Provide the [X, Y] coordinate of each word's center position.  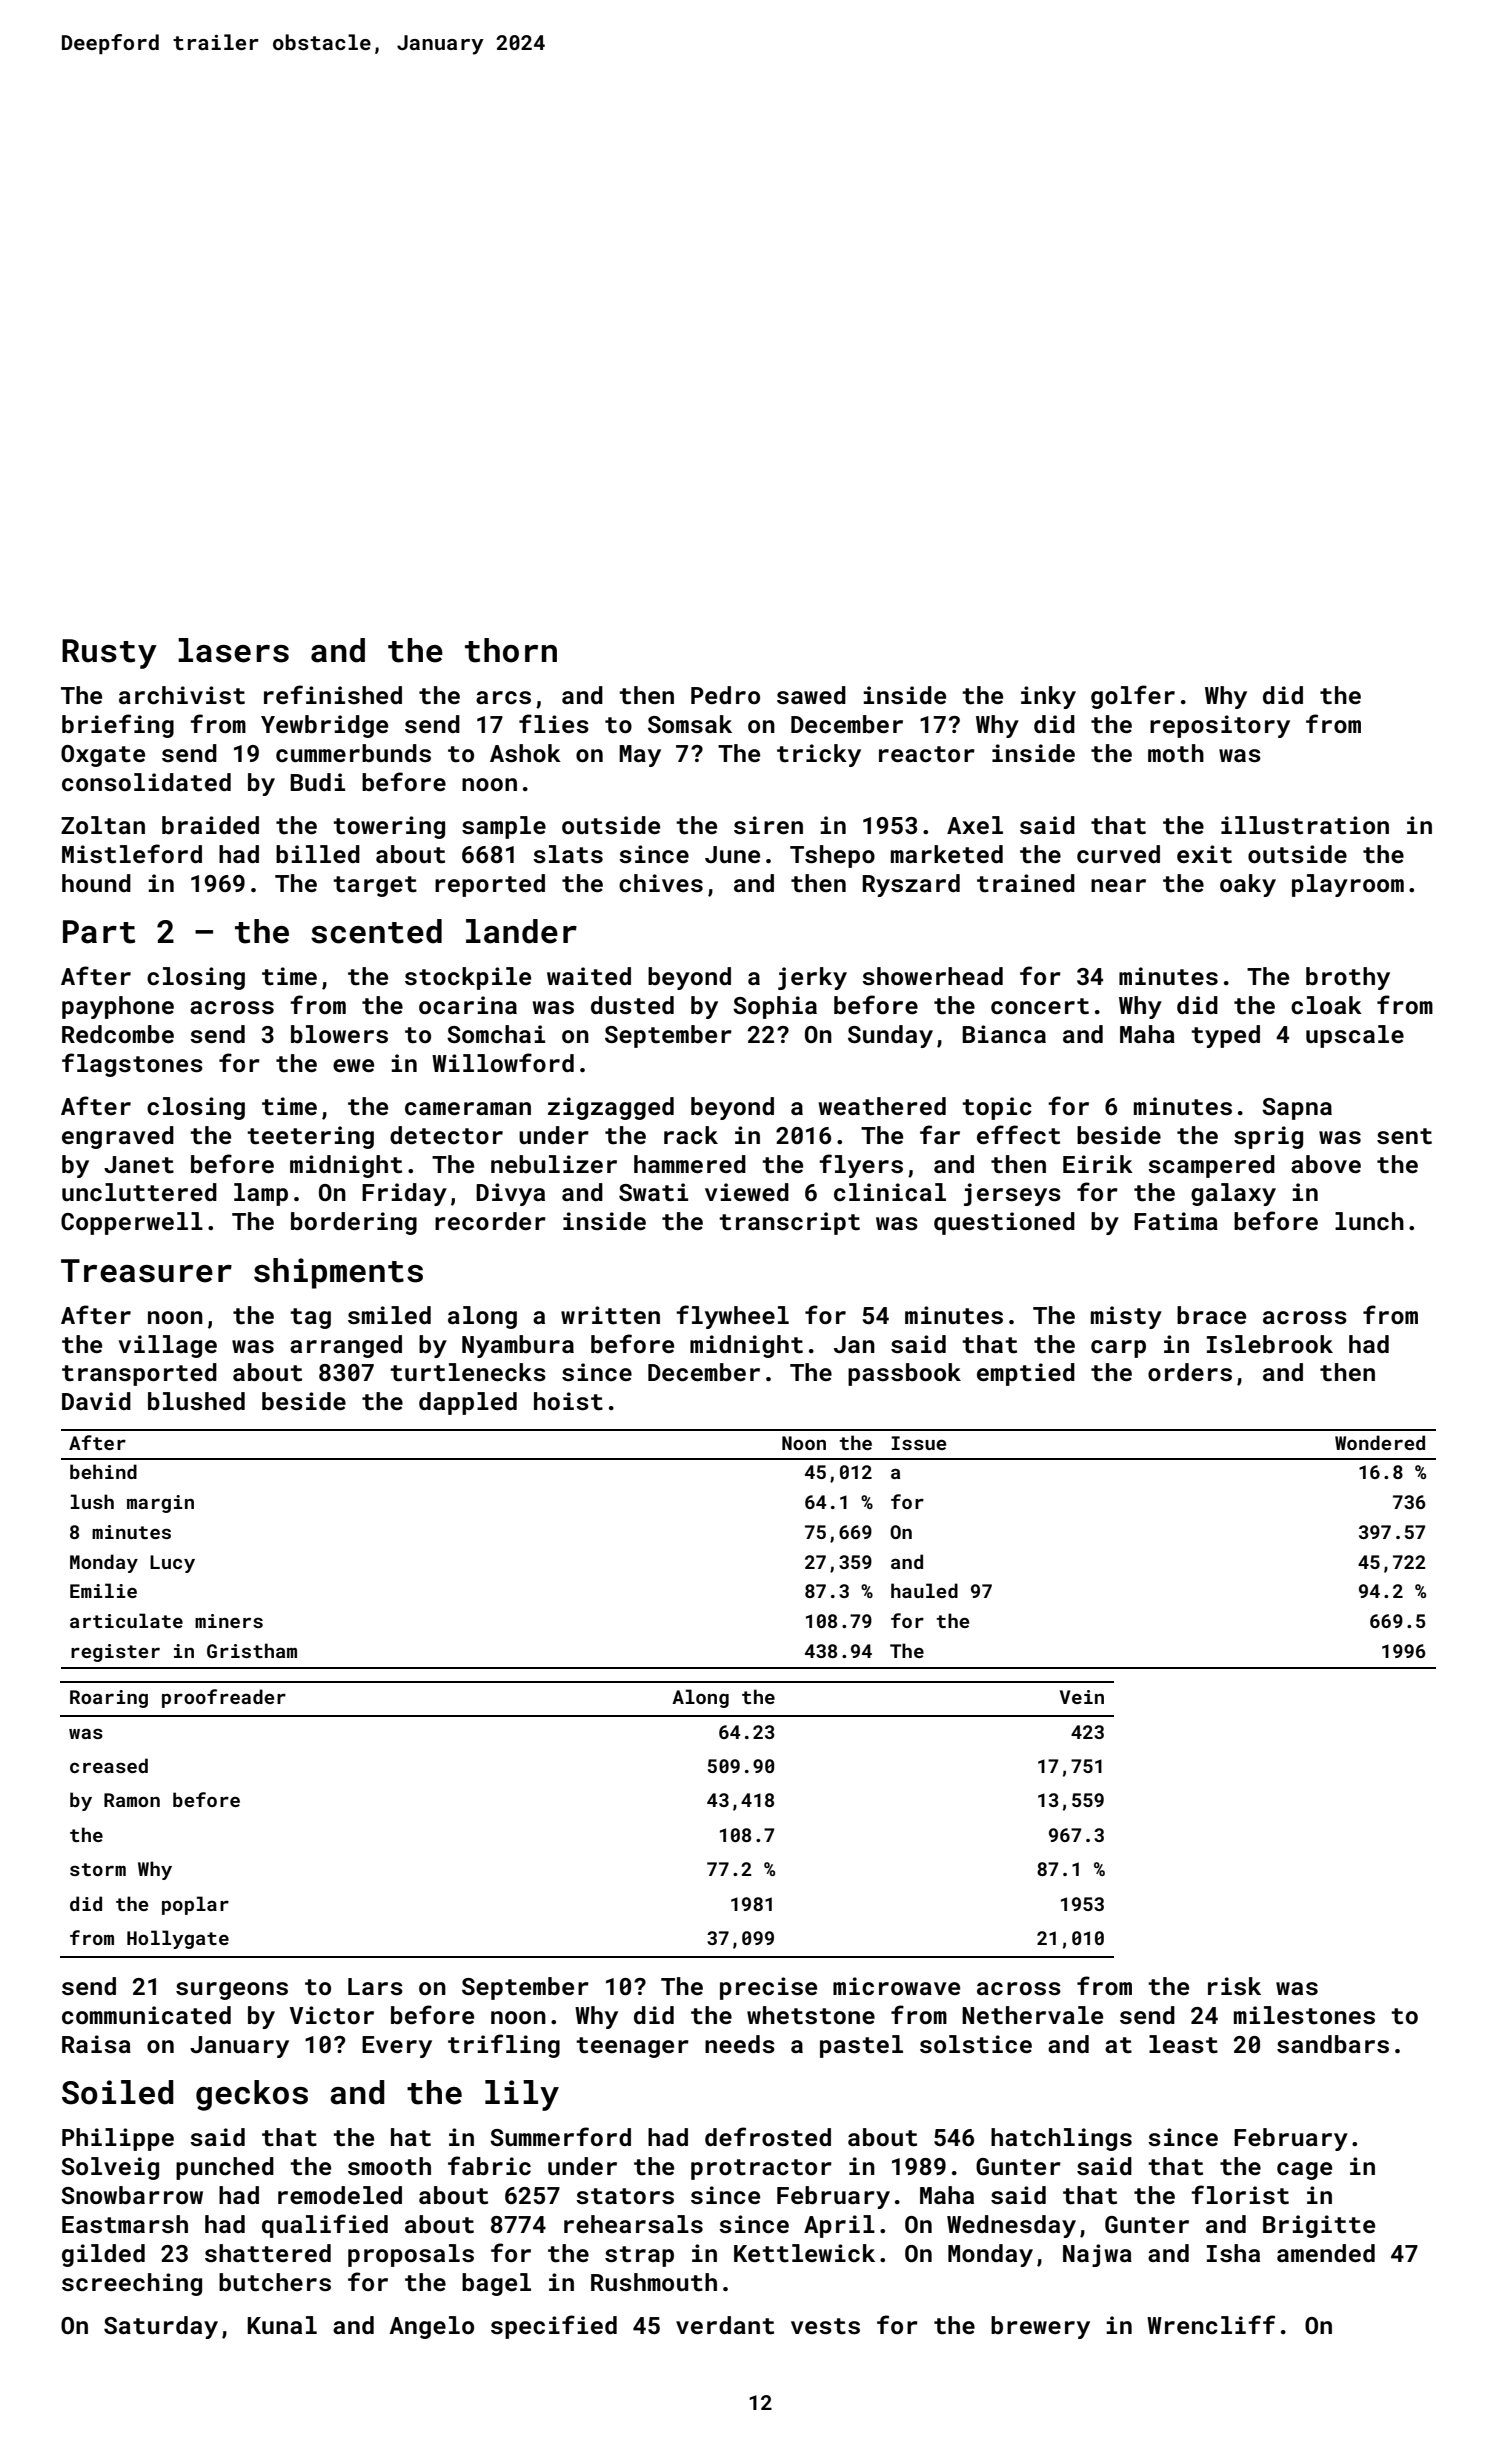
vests [825, 2326]
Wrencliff [1211, 2324]
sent [1404, 1136]
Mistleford [132, 854]
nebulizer [554, 1164]
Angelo [431, 2327]
